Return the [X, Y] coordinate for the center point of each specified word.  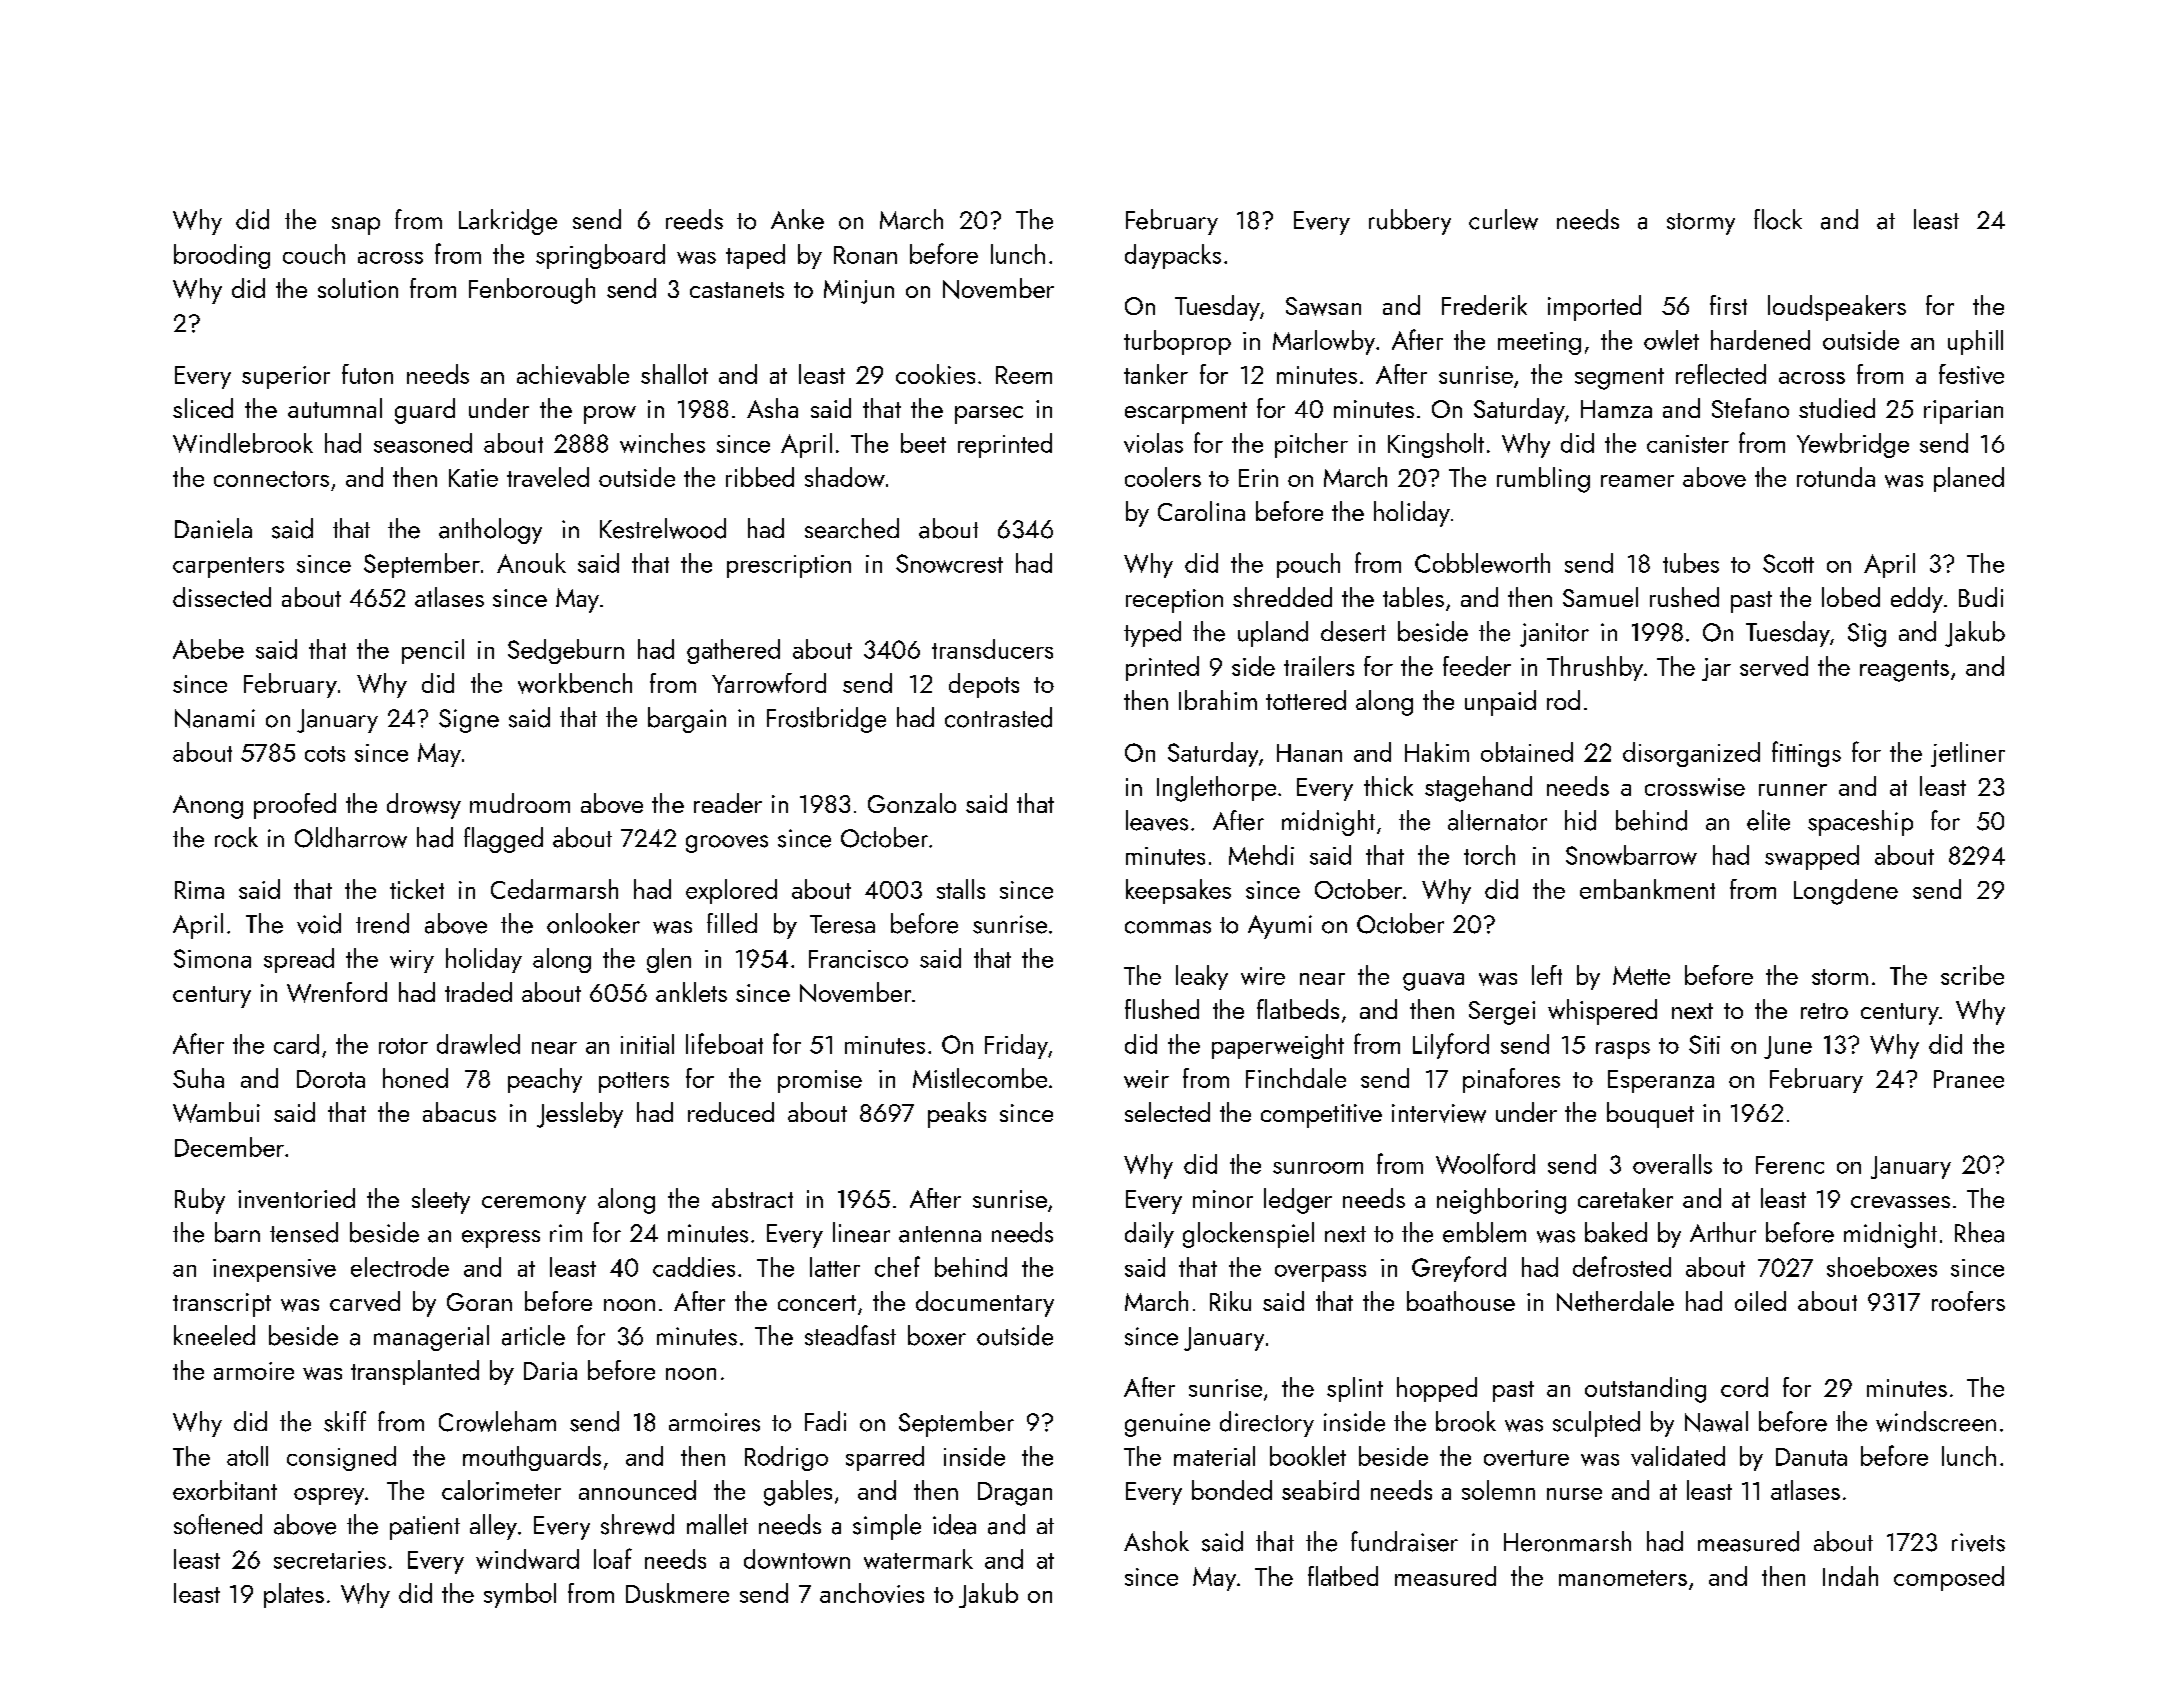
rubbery [1410, 222]
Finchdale [1296, 1078]
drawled [478, 1044]
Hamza [1616, 409]
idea [954, 1524]
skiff [345, 1421]
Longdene [1846, 892]
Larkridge [508, 222]
